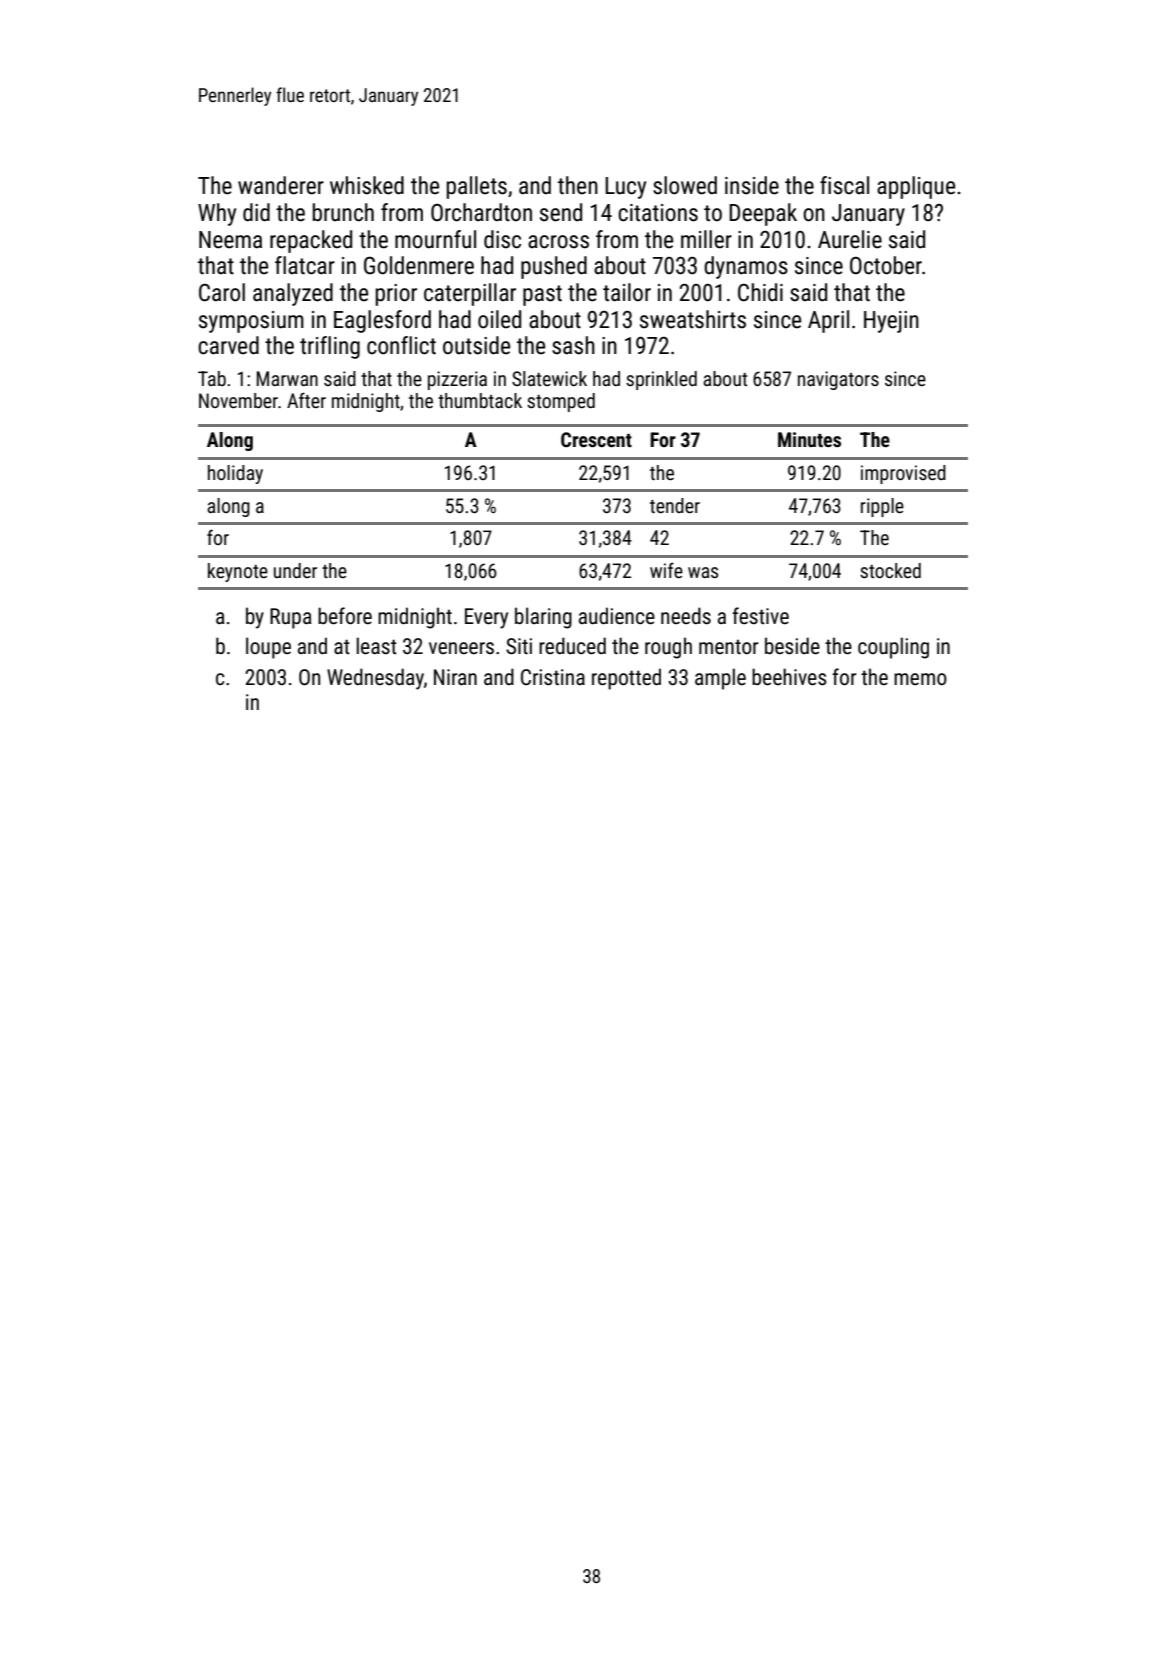 This page has height=1654, width=1165. What do you see at coordinates (542, 295) in the page?
I see `past` at bounding box center [542, 295].
